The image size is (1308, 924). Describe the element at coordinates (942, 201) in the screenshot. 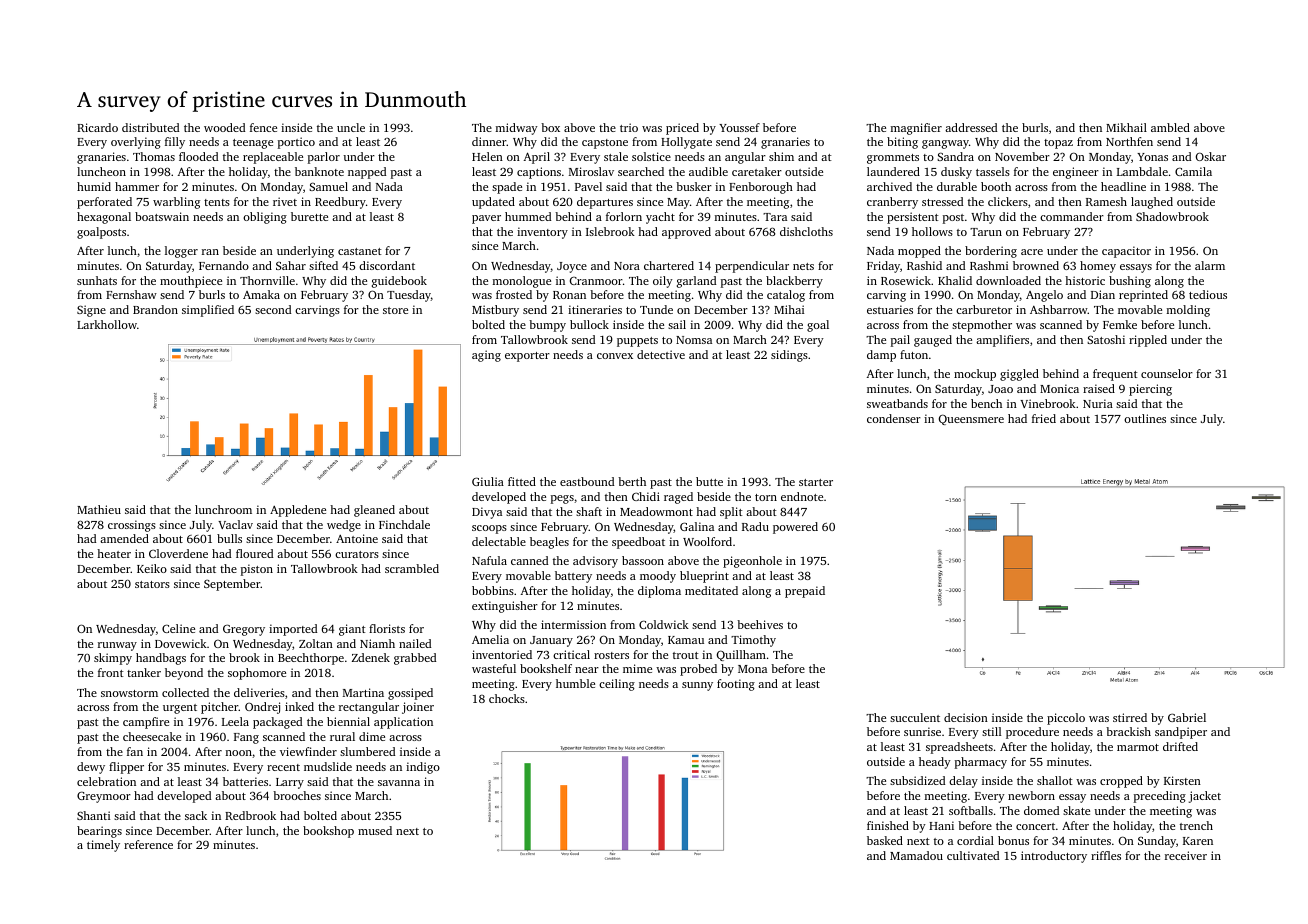

I see `stressed` at that location.
